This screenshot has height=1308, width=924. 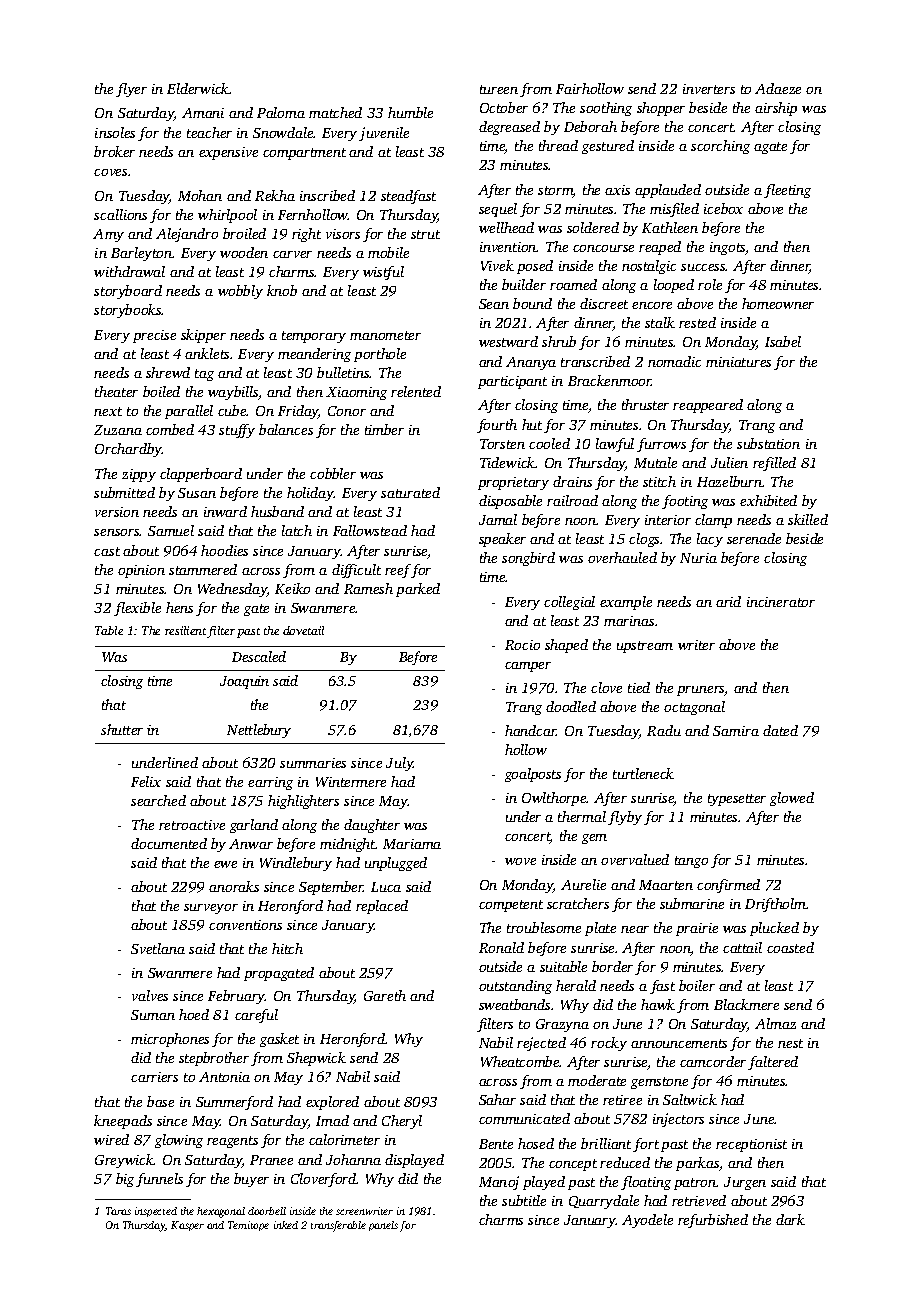 What do you see at coordinates (150, 995) in the screenshot?
I see `valves` at bounding box center [150, 995].
